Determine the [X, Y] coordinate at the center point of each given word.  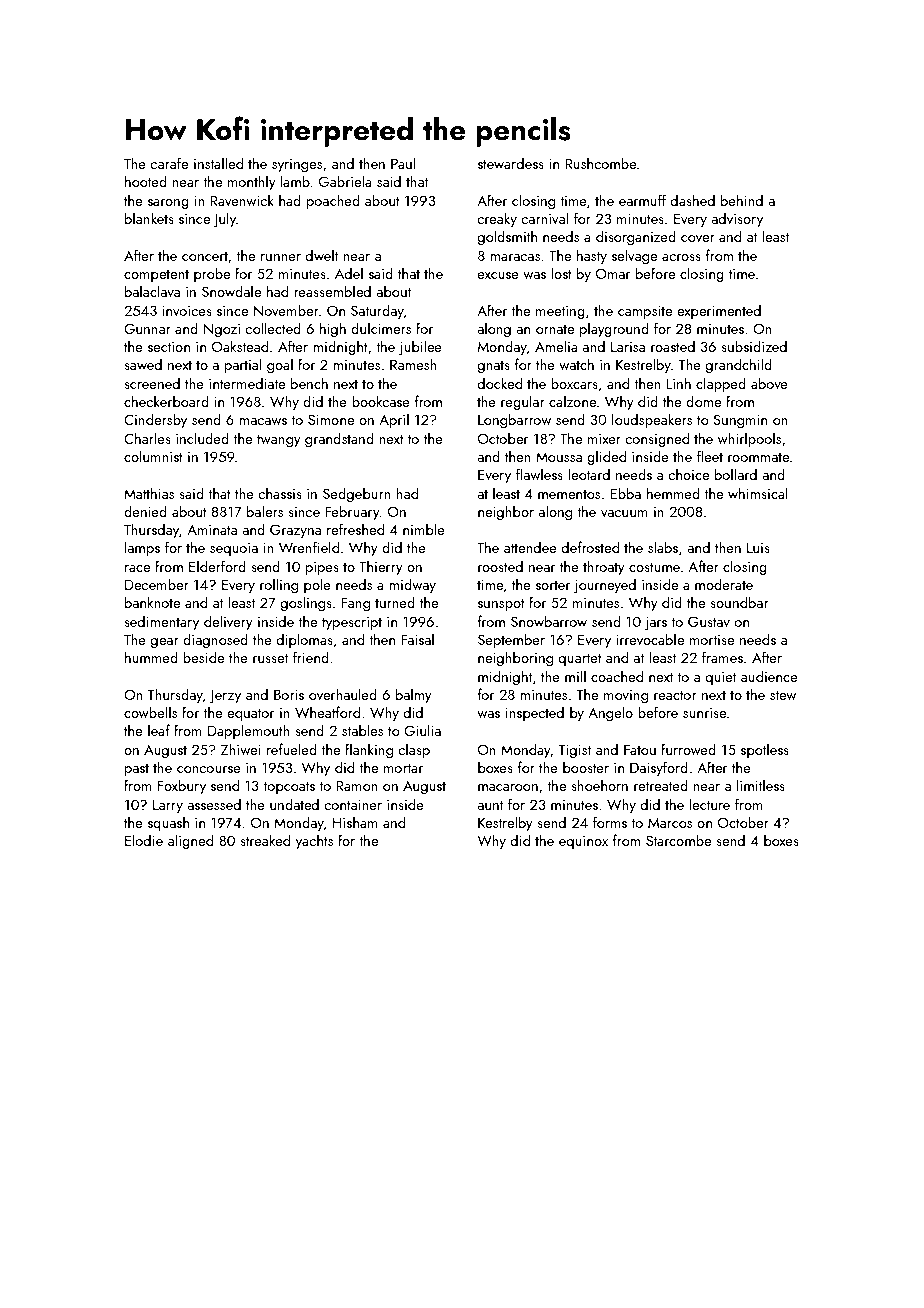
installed [218, 163]
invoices [187, 310]
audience [769, 676]
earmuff [642, 200]
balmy [414, 695]
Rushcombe [601, 163]
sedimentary [161, 622]
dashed [693, 200]
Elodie [144, 840]
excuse [498, 275]
